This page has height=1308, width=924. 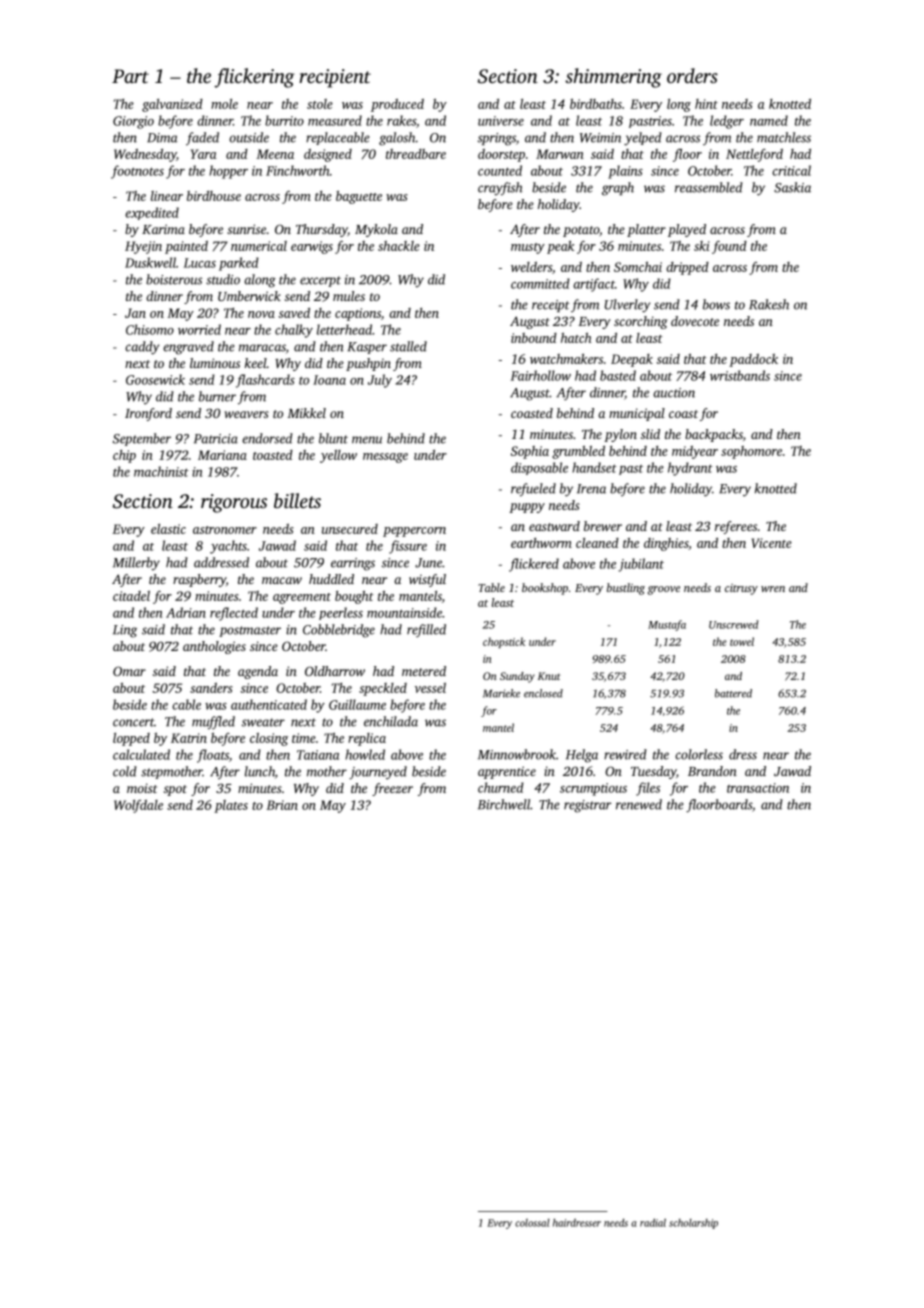 What do you see at coordinates (687, 268) in the page?
I see `dripped` at bounding box center [687, 268].
